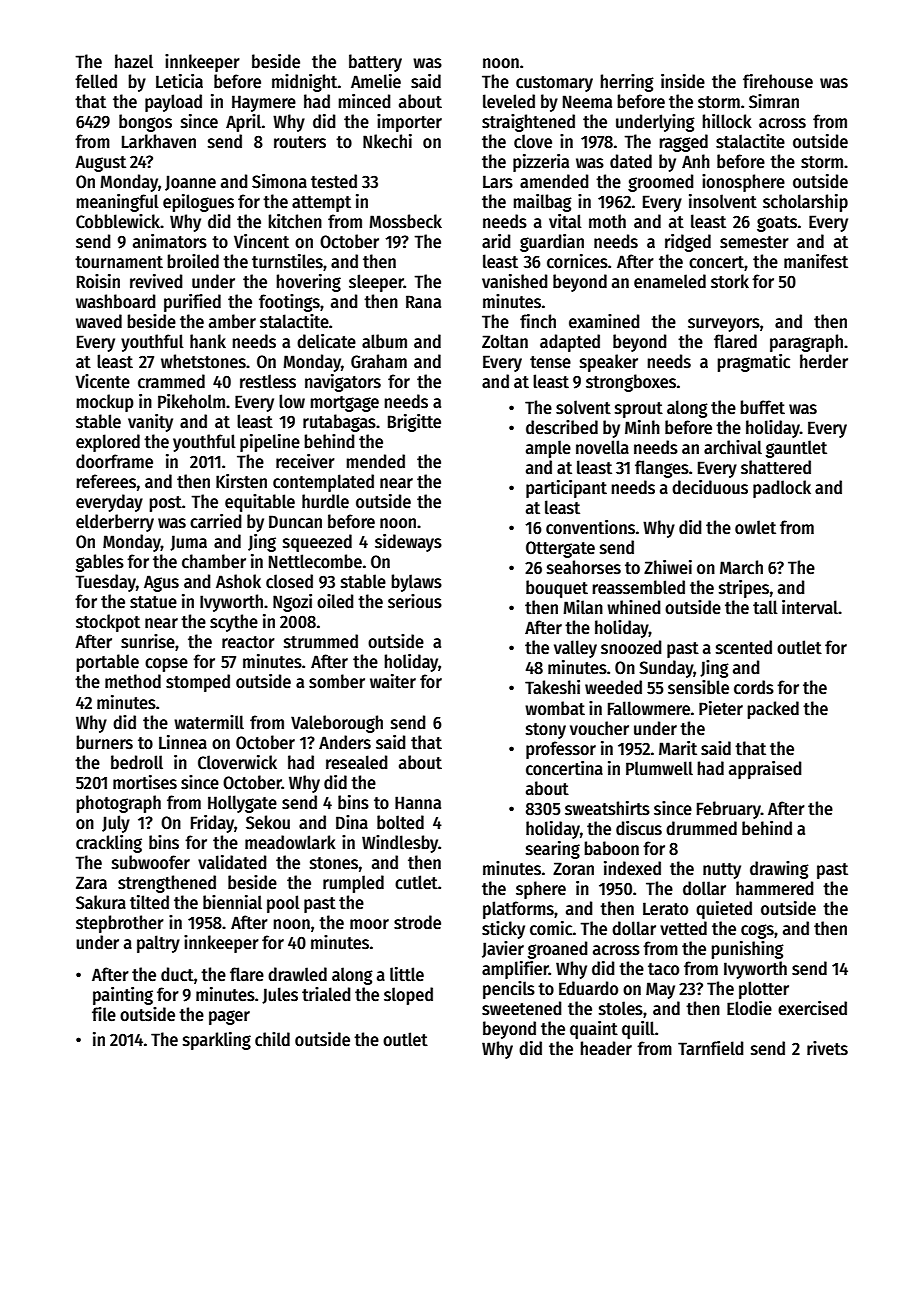  Describe the element at coordinates (561, 750) in the screenshot. I see `professor` at that location.
